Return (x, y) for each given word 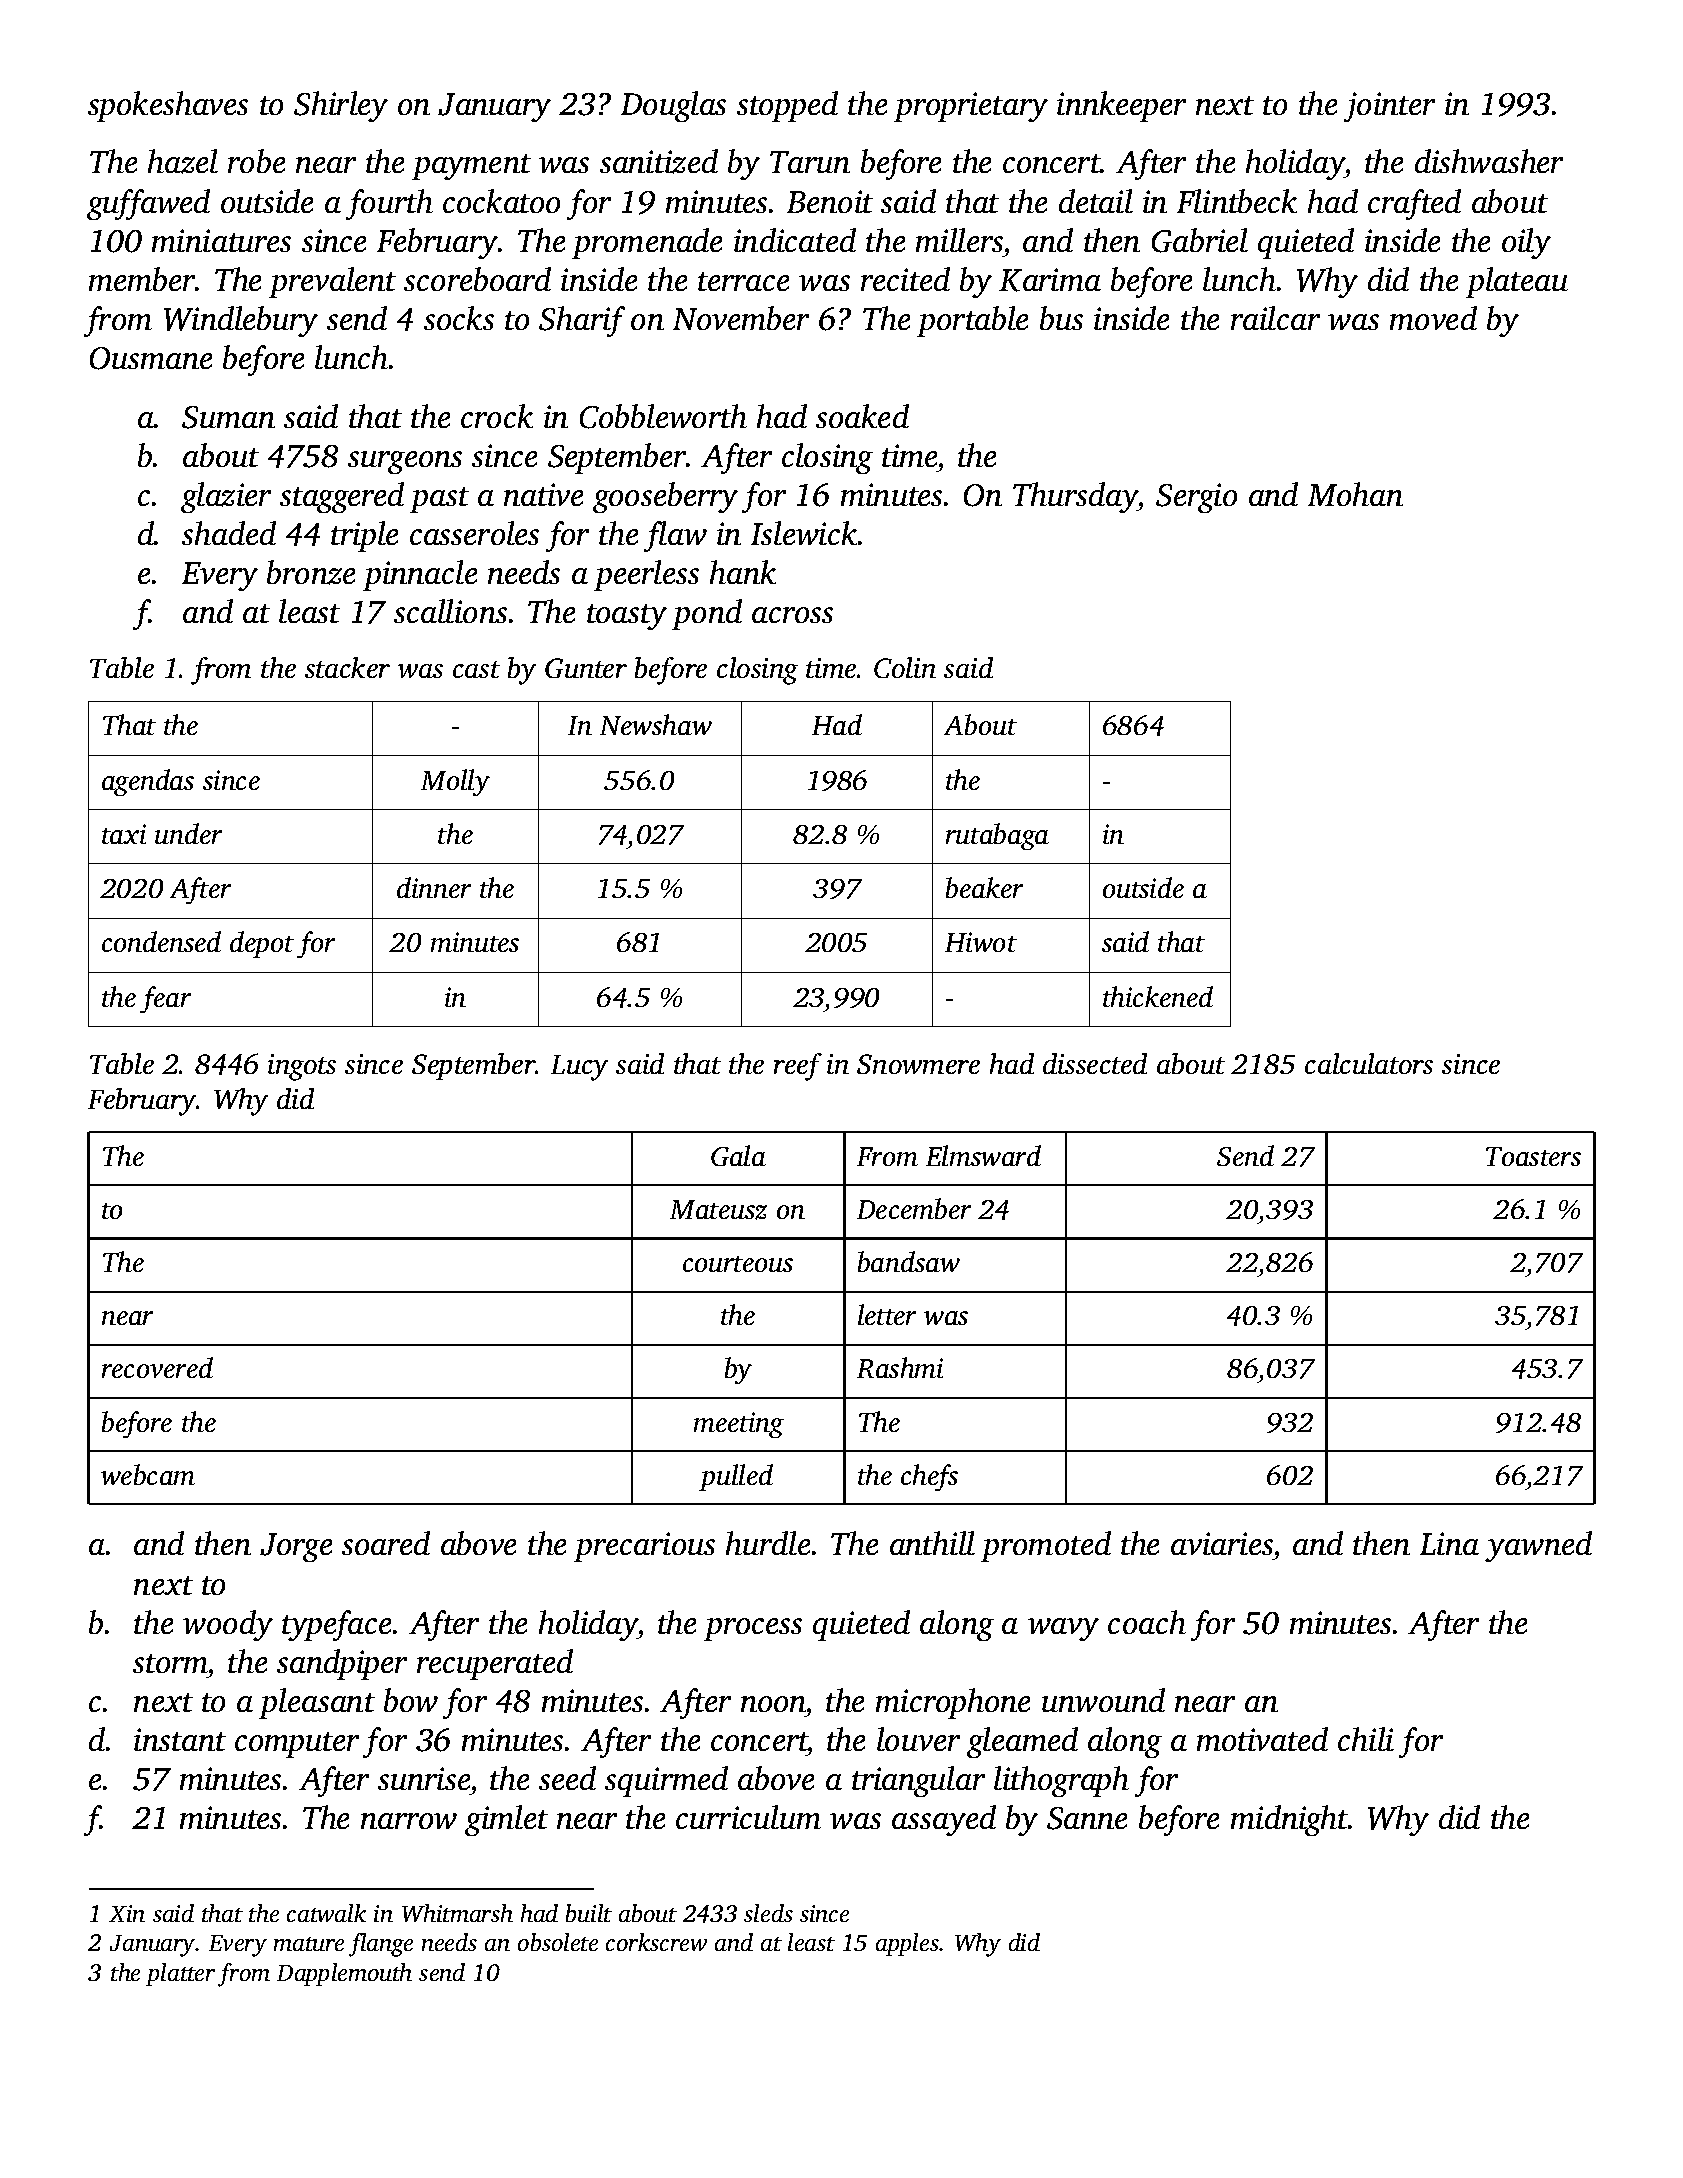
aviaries (1222, 1543)
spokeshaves (168, 106)
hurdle (768, 1543)
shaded (229, 533)
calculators (1369, 1063)
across (792, 615)
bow (411, 1700)
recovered (157, 1367)
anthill (932, 1543)
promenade (647, 243)
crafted (1414, 204)
